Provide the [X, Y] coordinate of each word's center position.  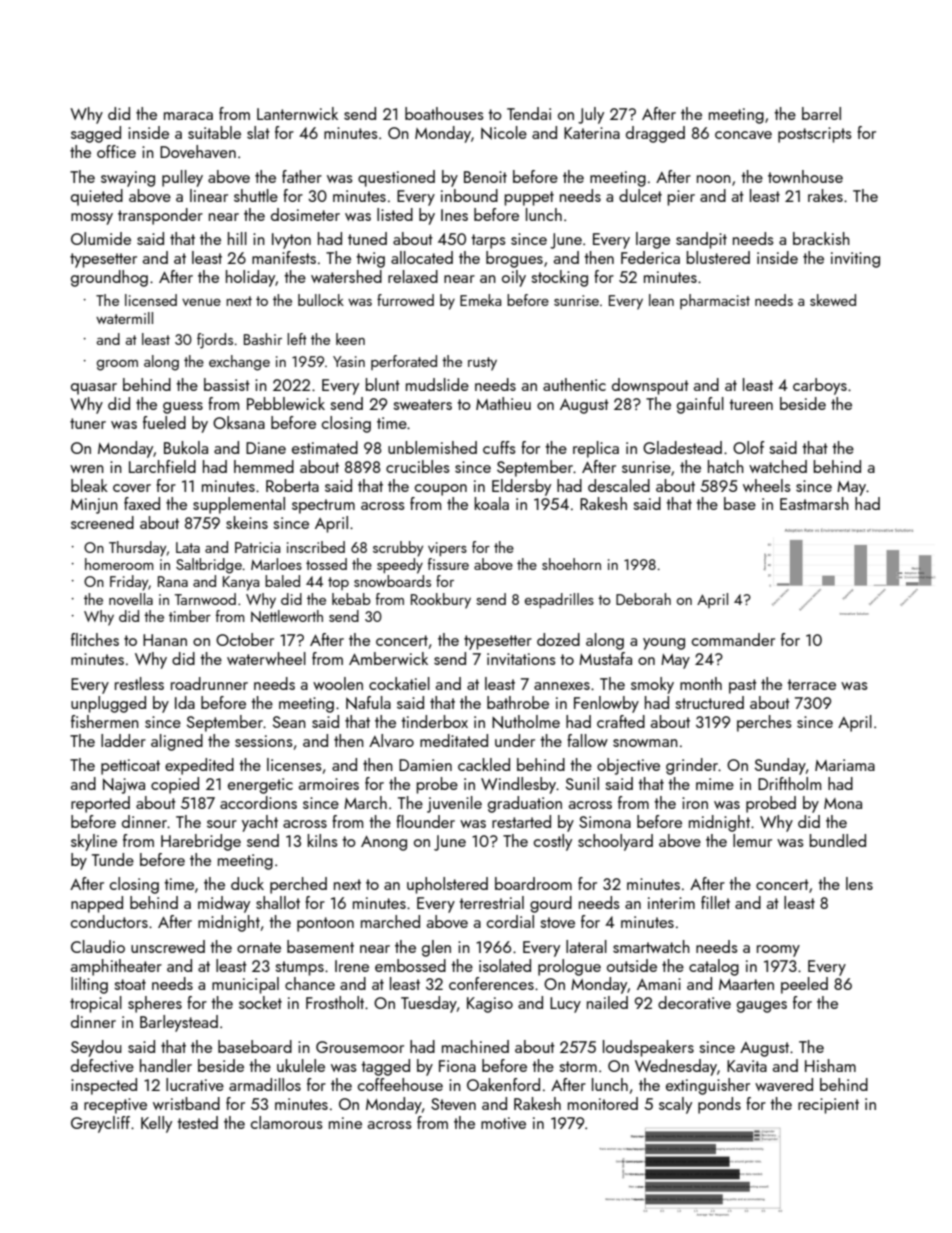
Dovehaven [198, 151]
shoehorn [571, 564]
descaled [619, 485]
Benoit [485, 177]
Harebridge [201, 842]
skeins [247, 522]
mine [345, 1123]
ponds [719, 1105]
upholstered [447, 885]
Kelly [156, 1124]
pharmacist [715, 301]
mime [715, 784]
